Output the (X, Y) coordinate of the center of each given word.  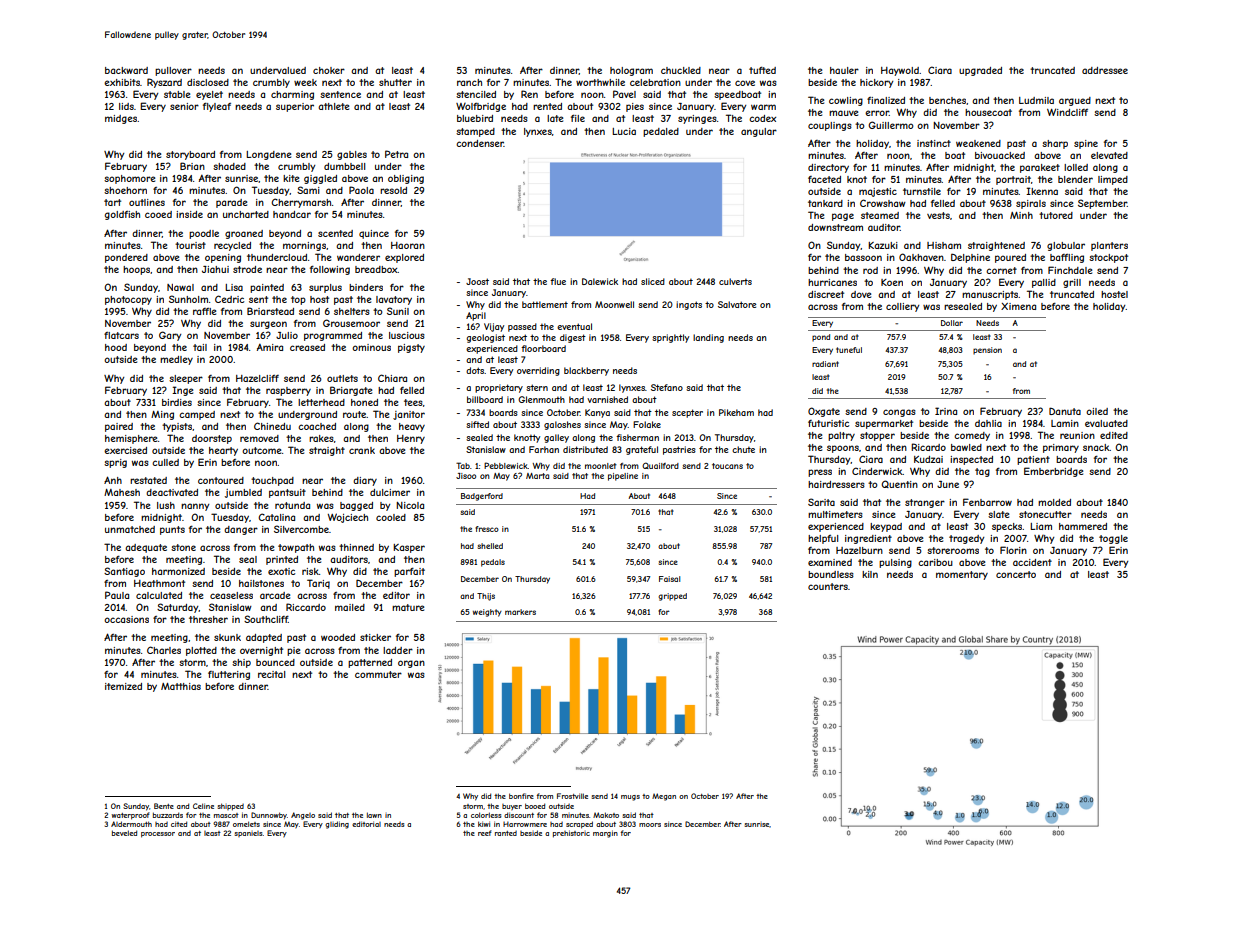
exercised (125, 450)
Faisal (669, 579)
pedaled (661, 132)
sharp (1055, 144)
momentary (962, 575)
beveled (124, 833)
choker (329, 70)
